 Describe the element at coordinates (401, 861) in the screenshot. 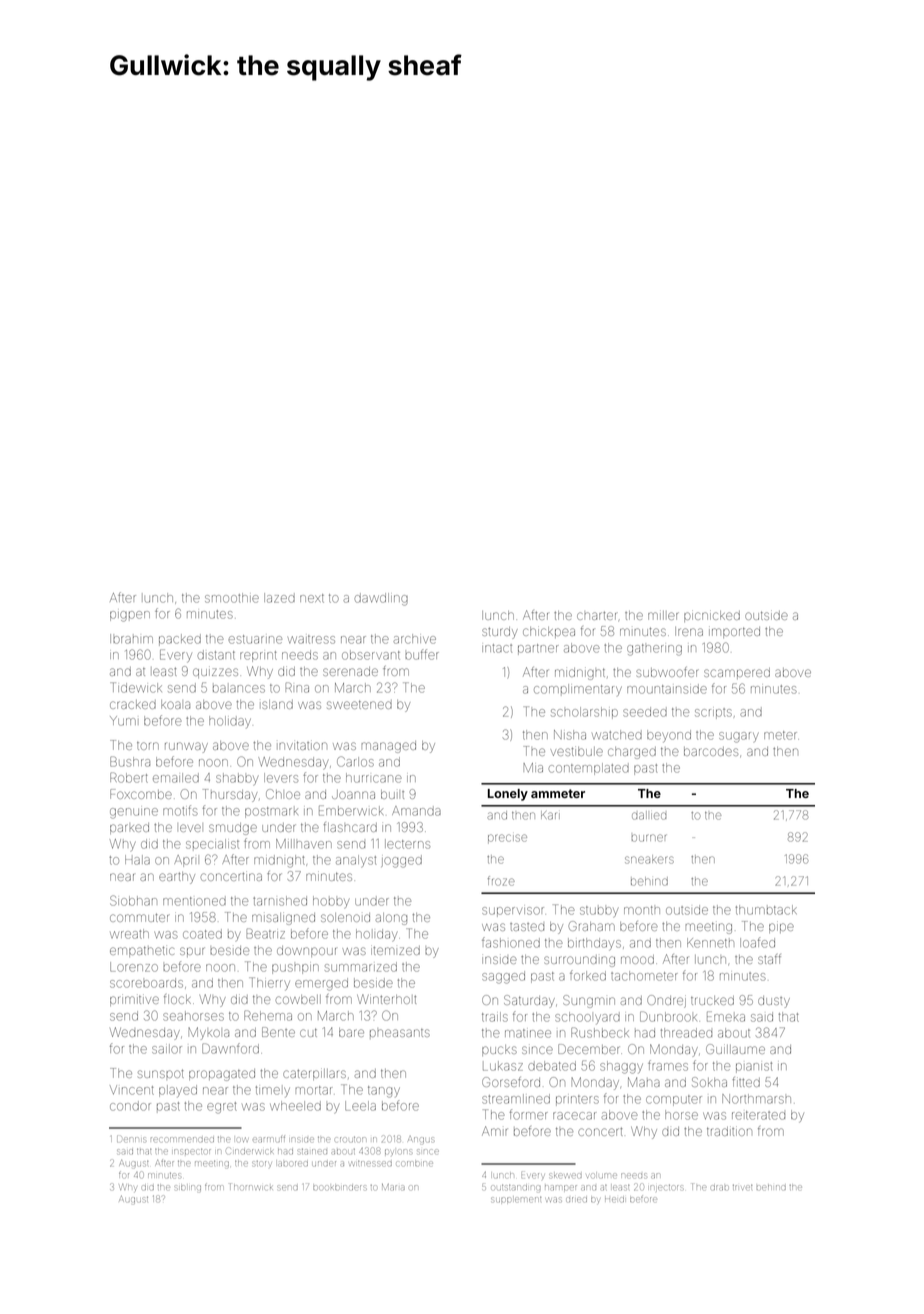

I see `jogged` at that location.
